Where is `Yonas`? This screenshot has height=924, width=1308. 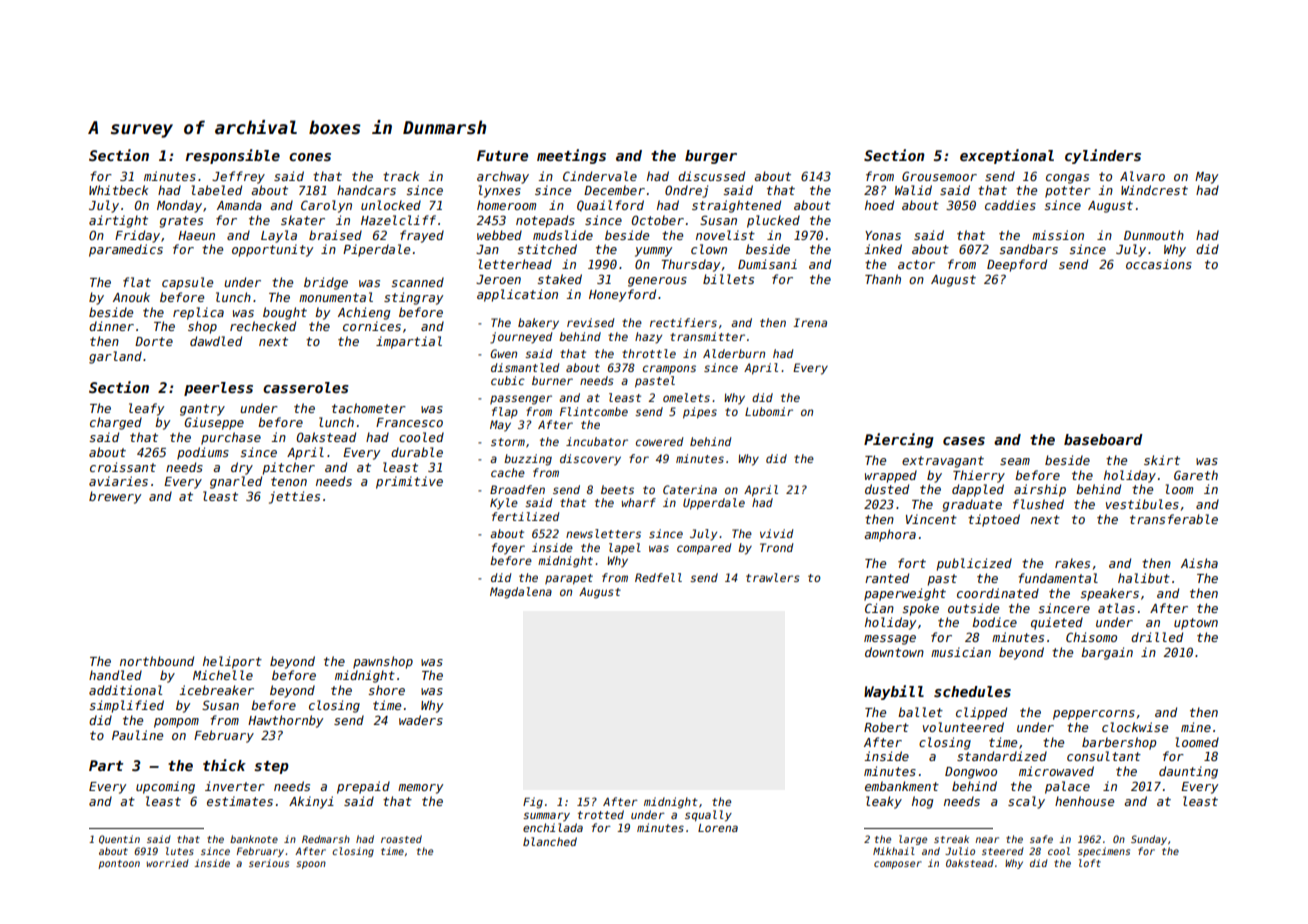
Yonas is located at coordinates (883, 235).
